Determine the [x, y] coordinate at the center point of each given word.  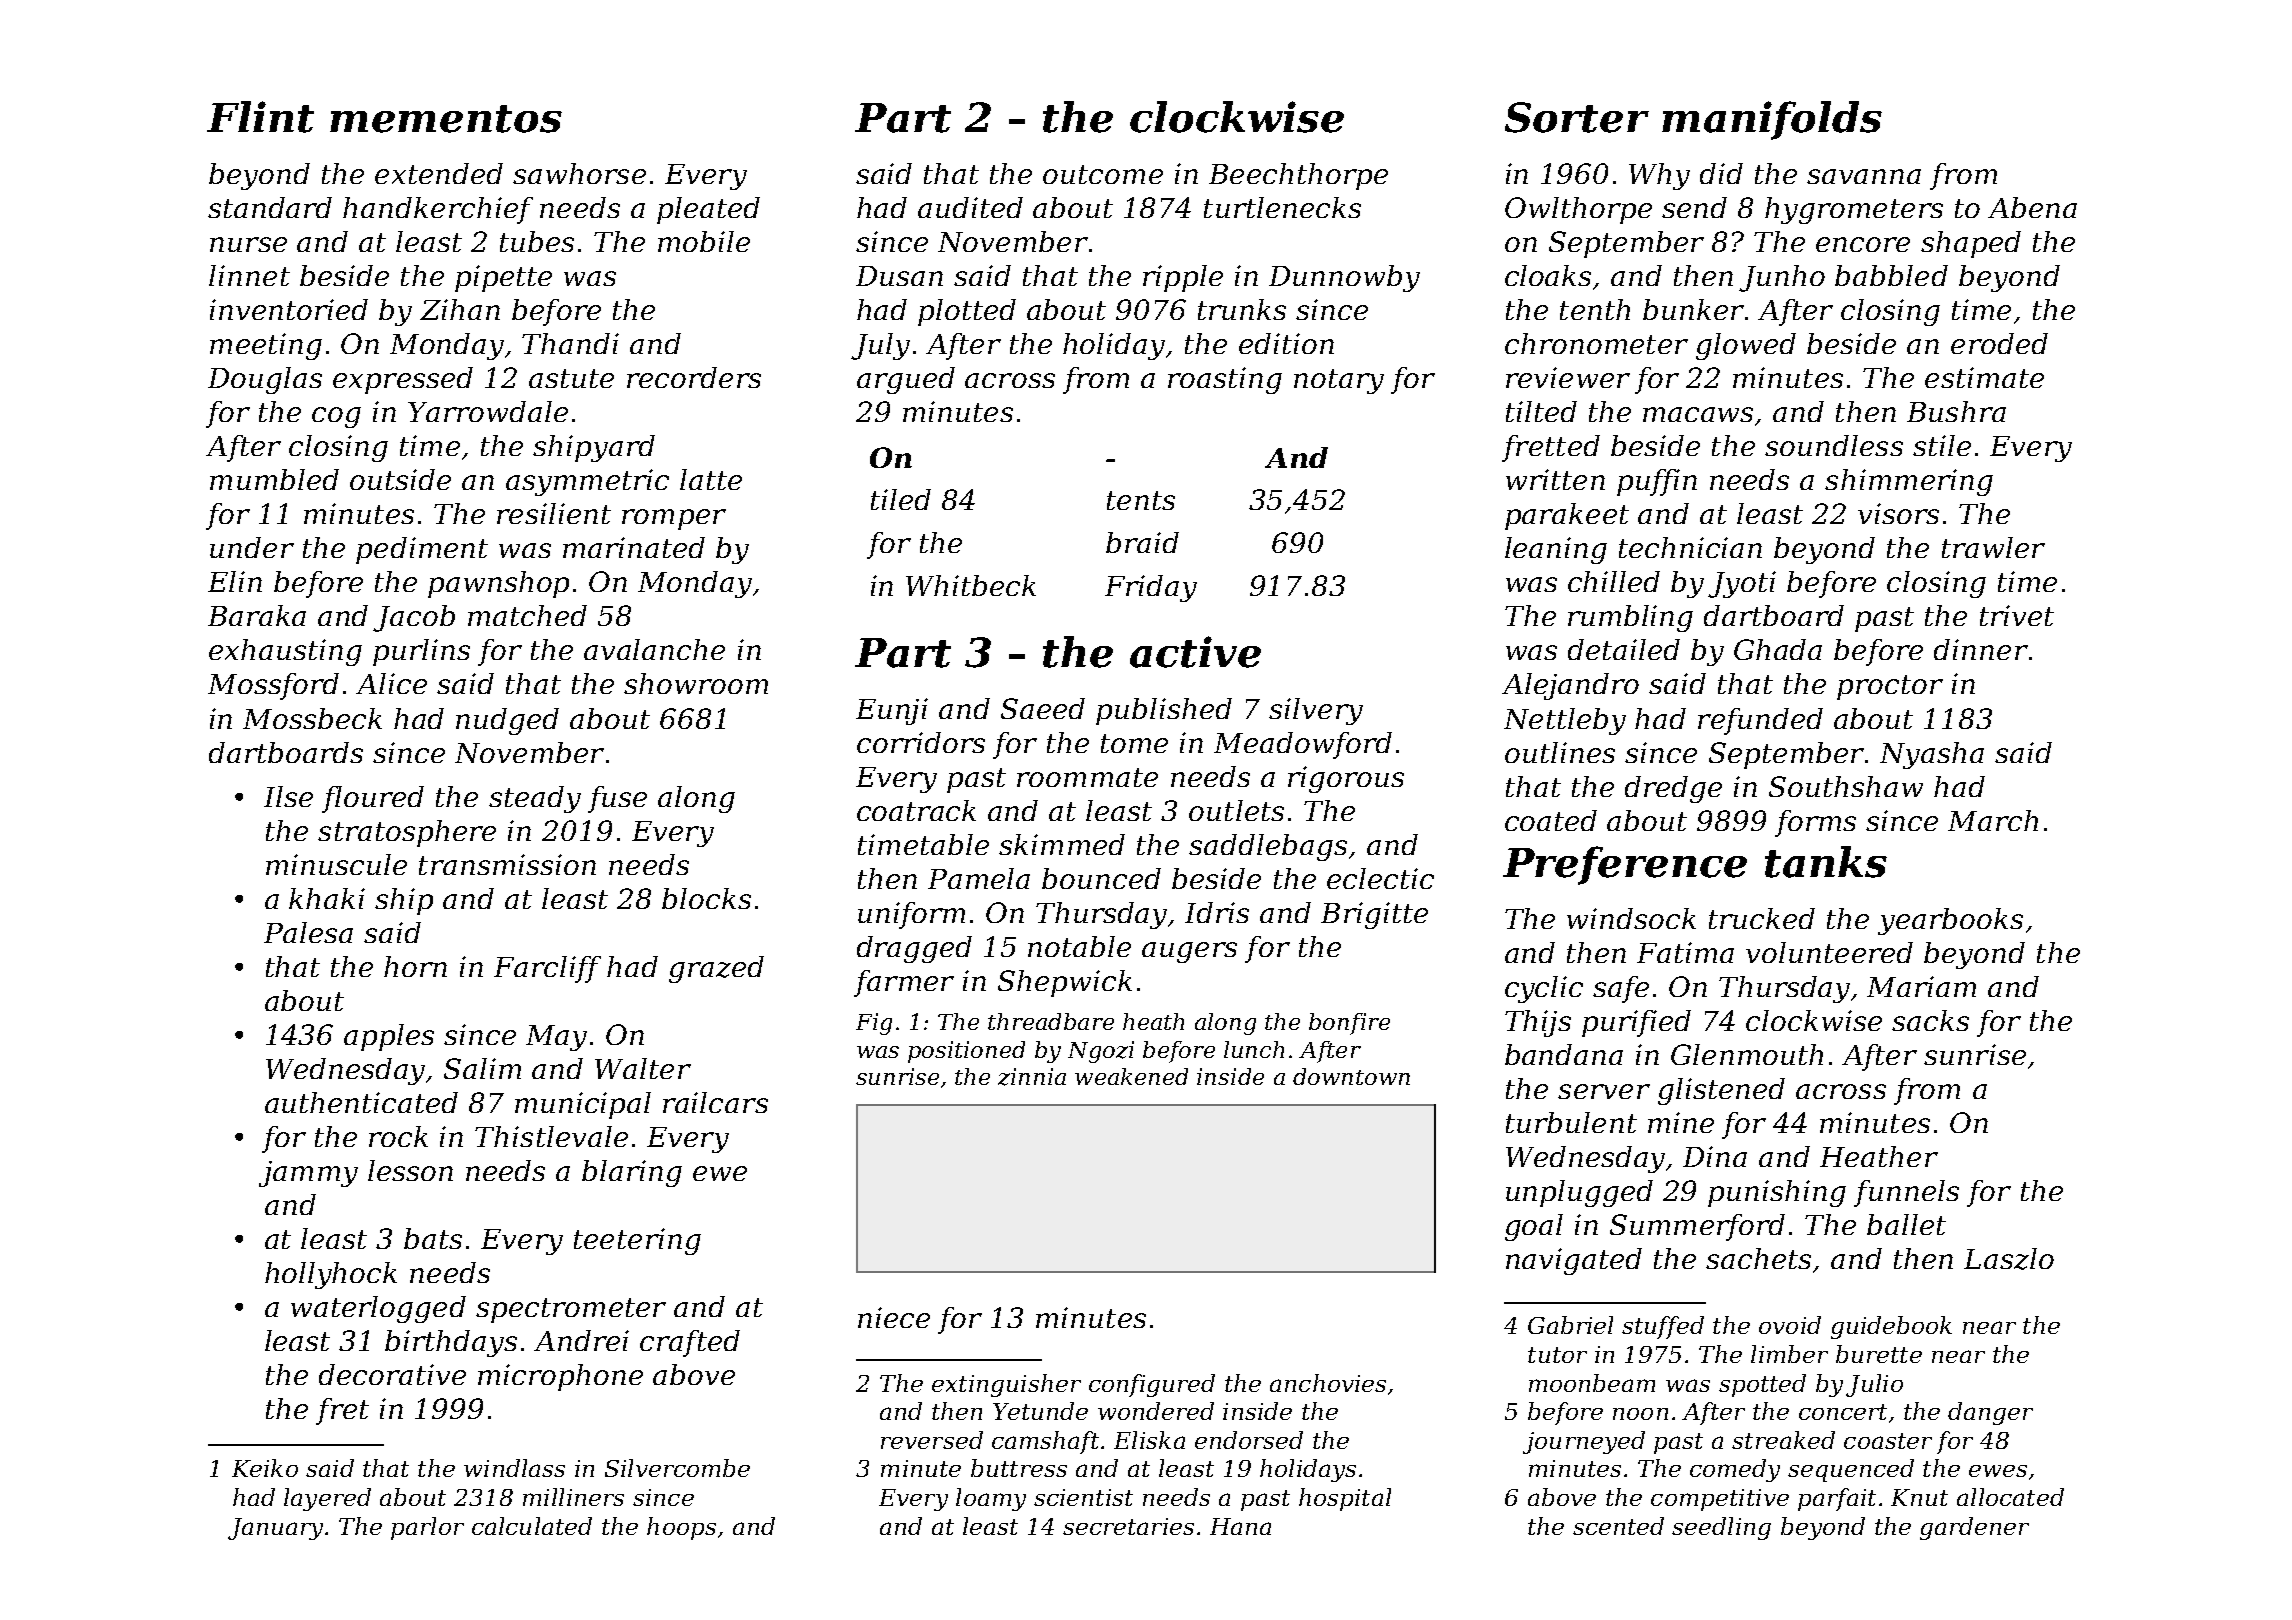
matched [527, 615]
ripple [1183, 278]
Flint [260, 117]
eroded [1999, 343]
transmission [507, 864]
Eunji [892, 711]
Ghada [1778, 649]
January [275, 1529]
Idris [1217, 912]
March [1993, 820]
